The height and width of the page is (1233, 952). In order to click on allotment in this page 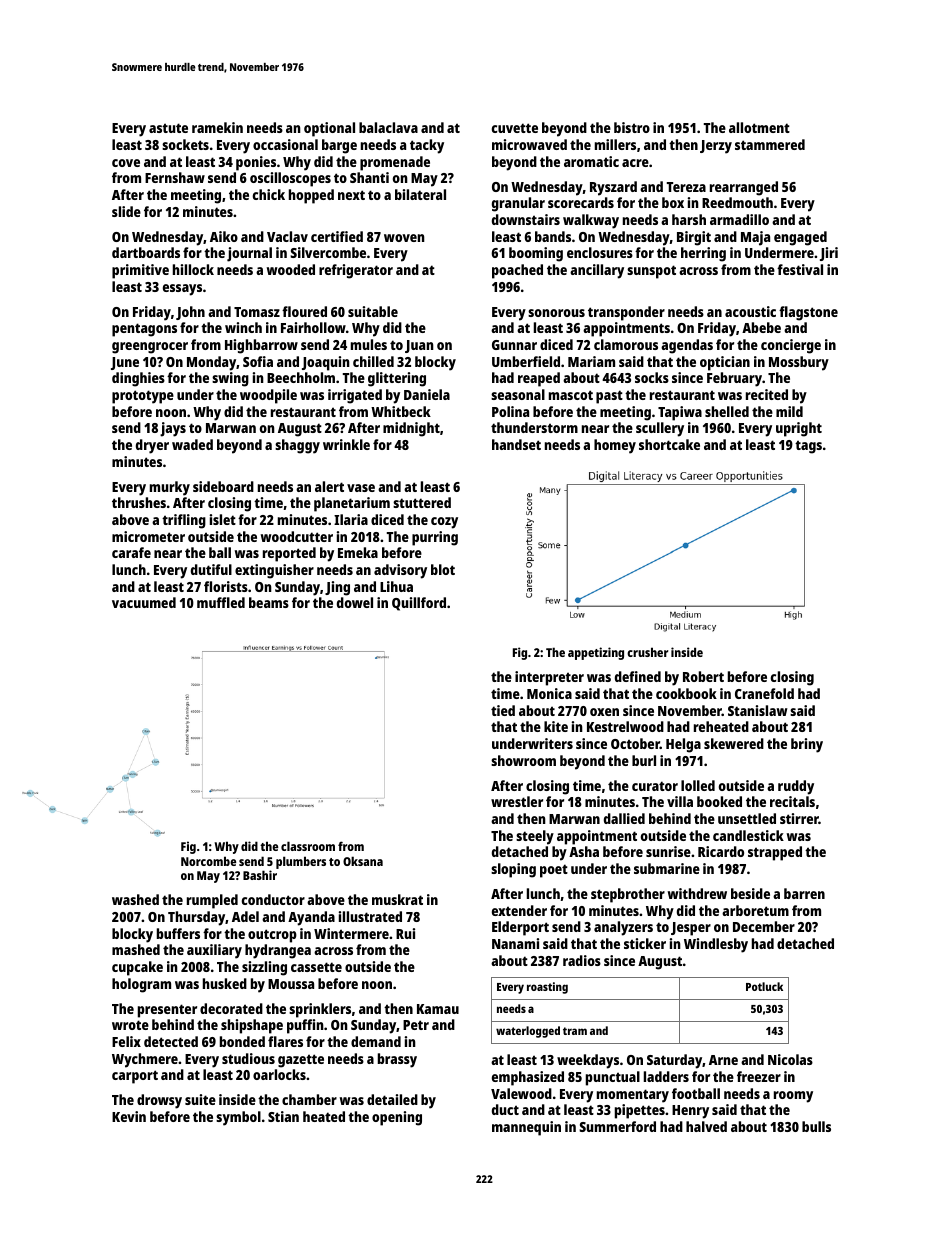, I will do `click(759, 127)`.
